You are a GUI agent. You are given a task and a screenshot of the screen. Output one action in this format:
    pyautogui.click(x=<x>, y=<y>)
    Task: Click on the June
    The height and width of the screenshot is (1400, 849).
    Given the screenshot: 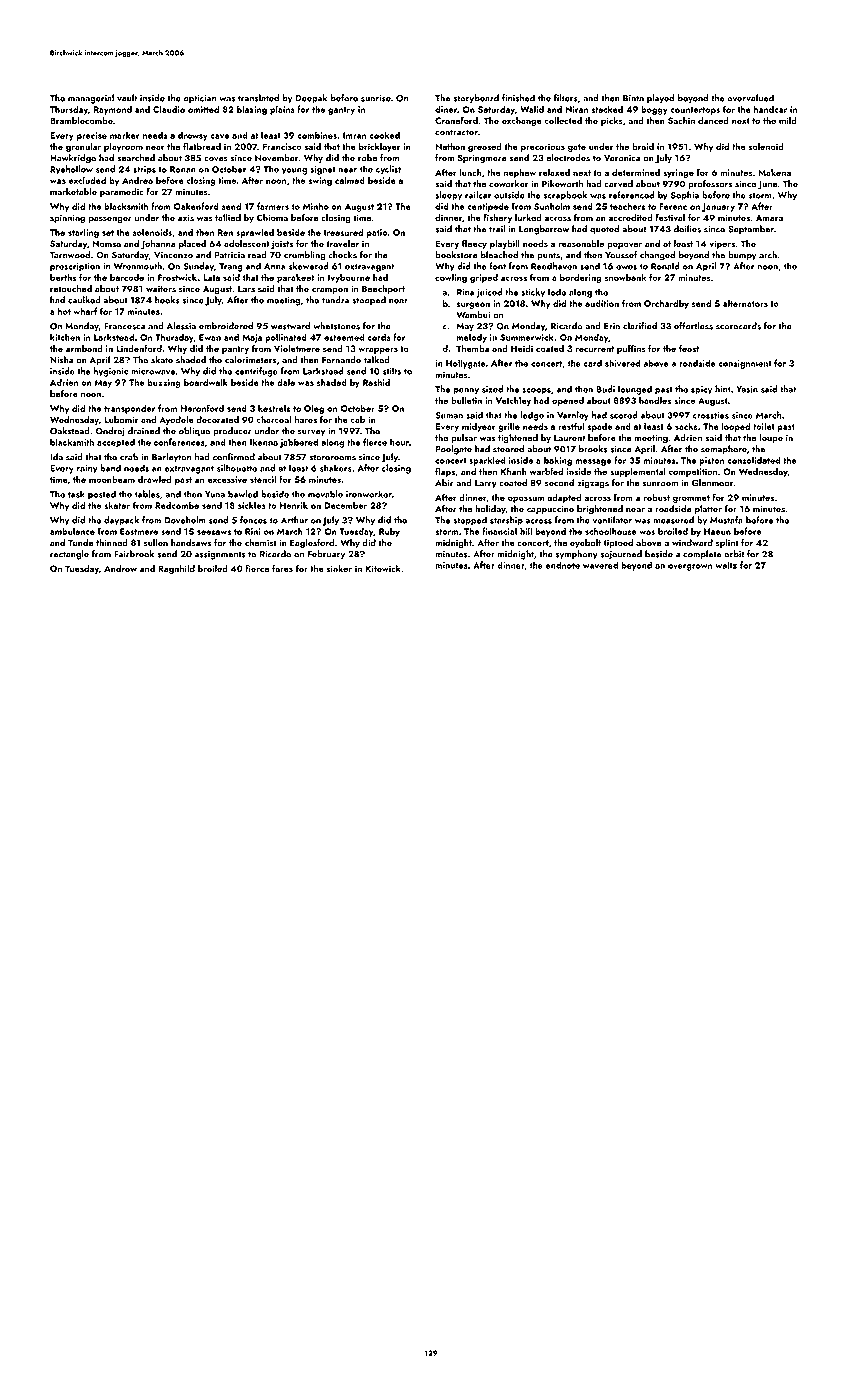 What is the action you would take?
    pyautogui.click(x=768, y=185)
